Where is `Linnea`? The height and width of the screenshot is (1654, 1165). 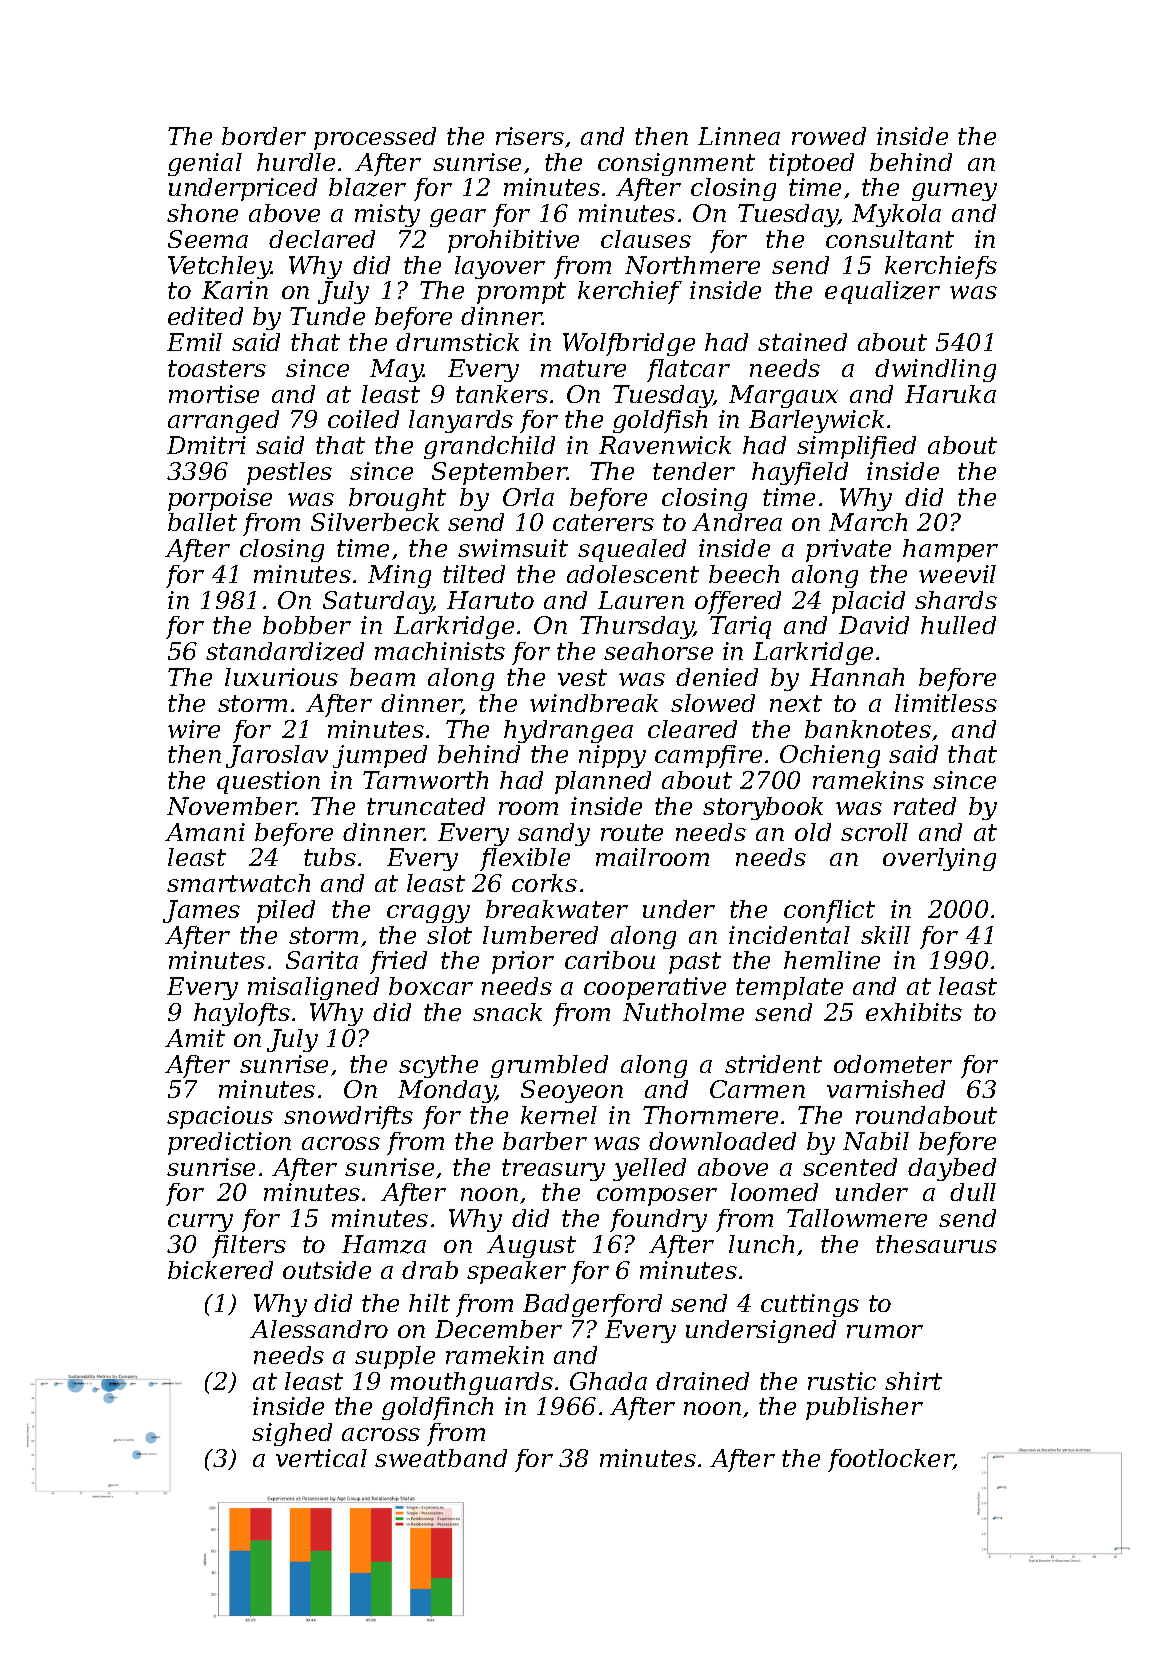
Linnea is located at coordinates (739, 136).
